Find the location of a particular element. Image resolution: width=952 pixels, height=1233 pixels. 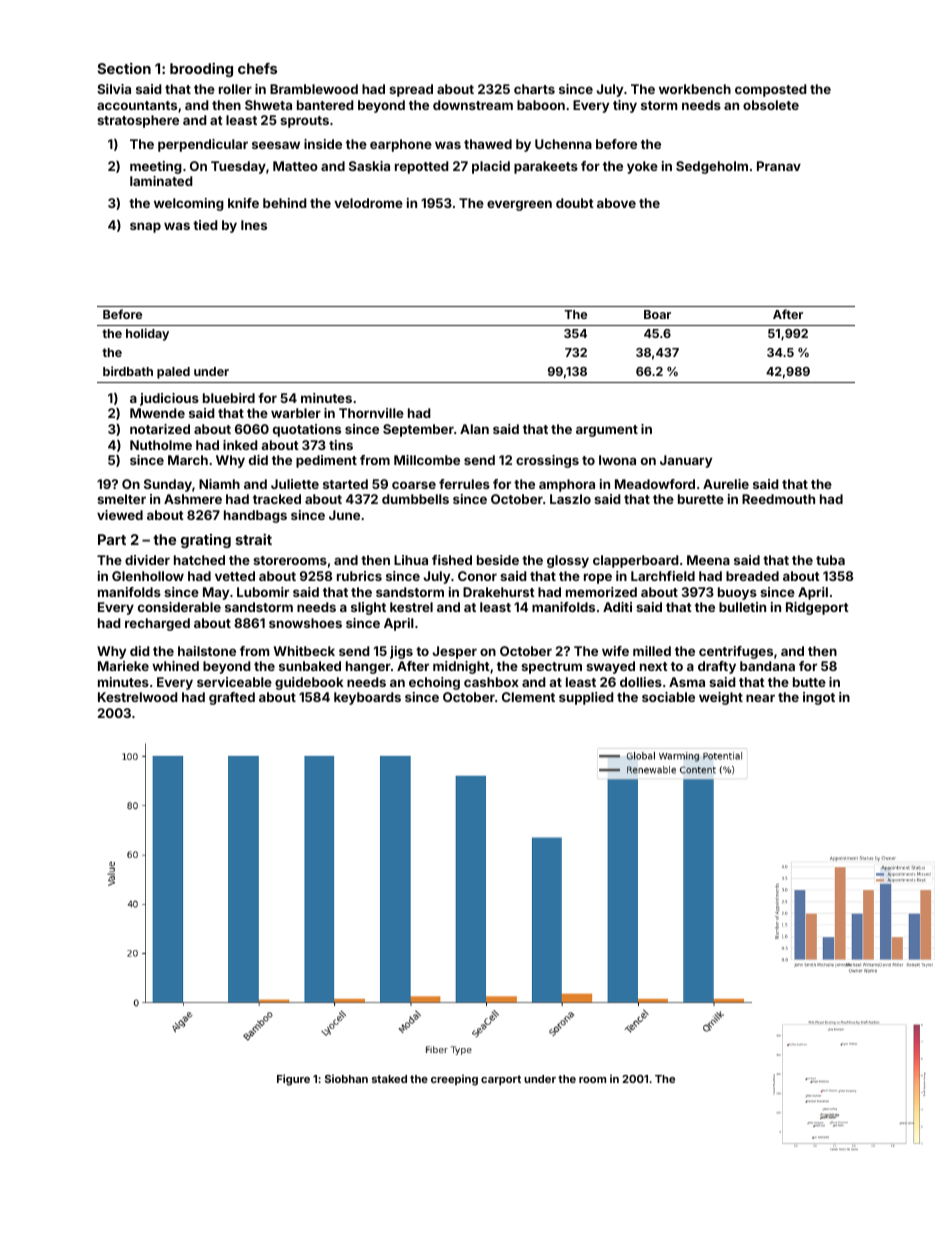

Ashmere is located at coordinates (193, 499).
